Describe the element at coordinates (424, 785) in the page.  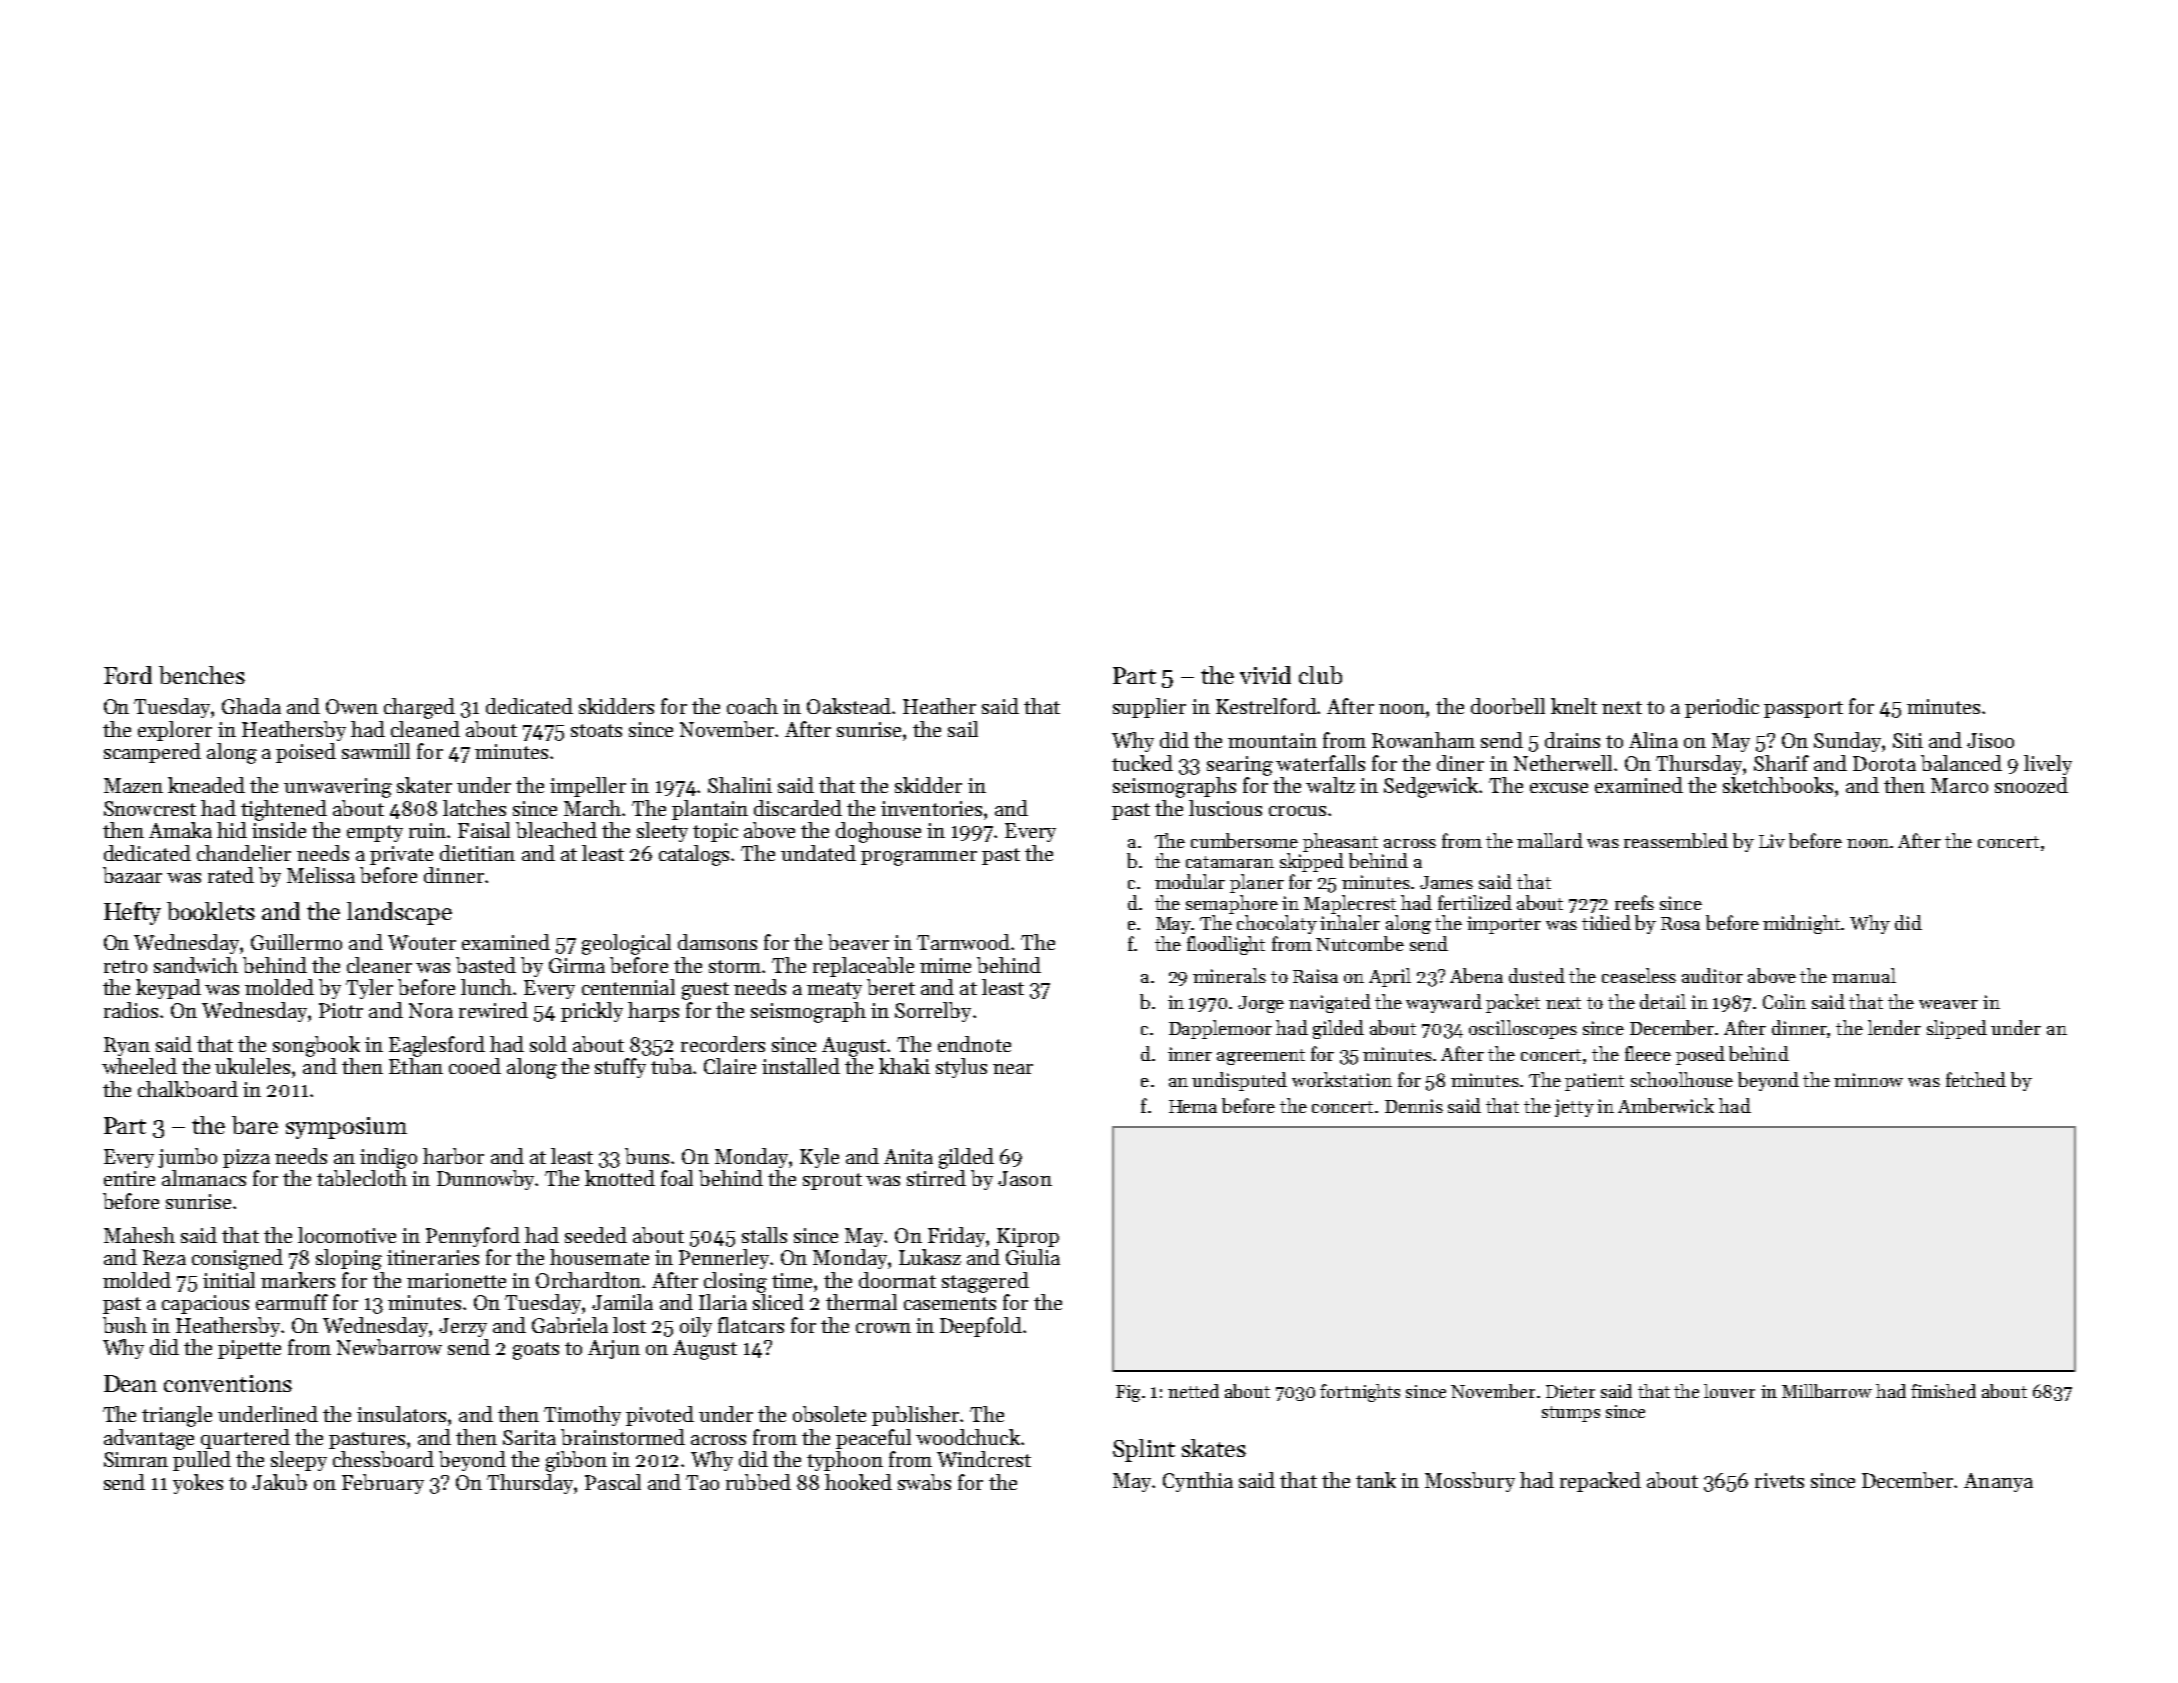
I see `skater` at that location.
